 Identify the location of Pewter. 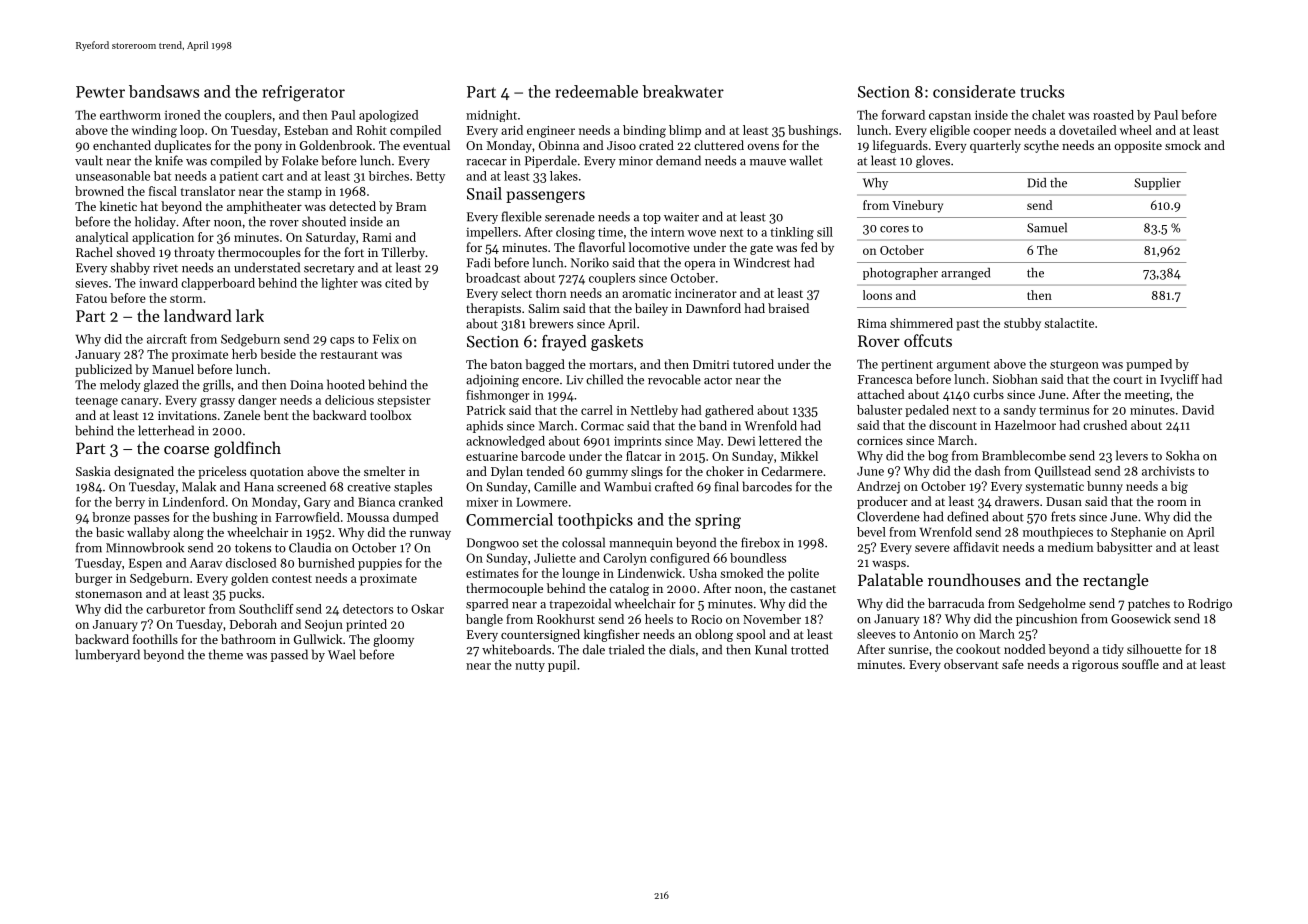
(100, 92).
